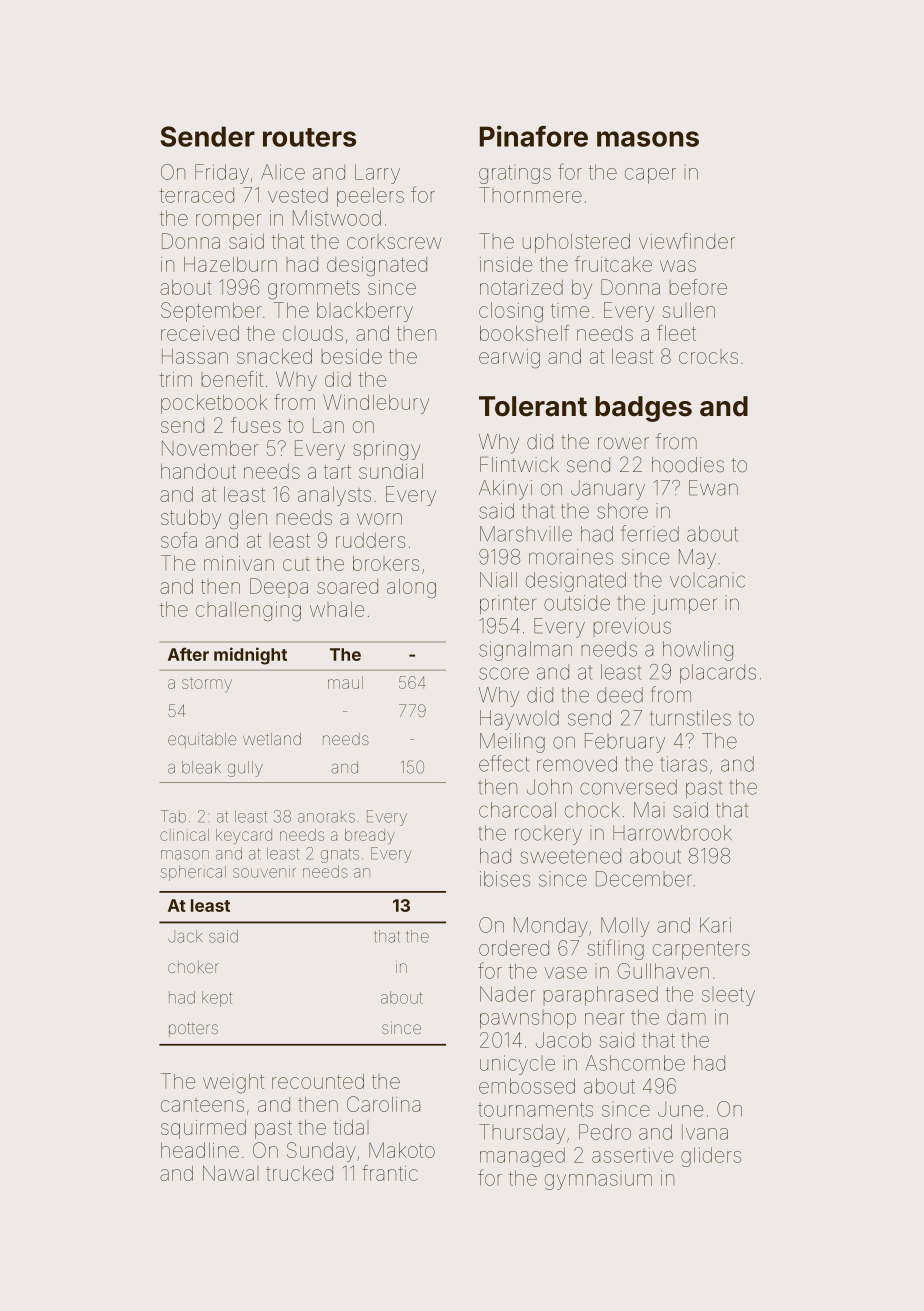 The width and height of the screenshot is (924, 1311). Describe the element at coordinates (715, 925) in the screenshot. I see `Kari` at that location.
